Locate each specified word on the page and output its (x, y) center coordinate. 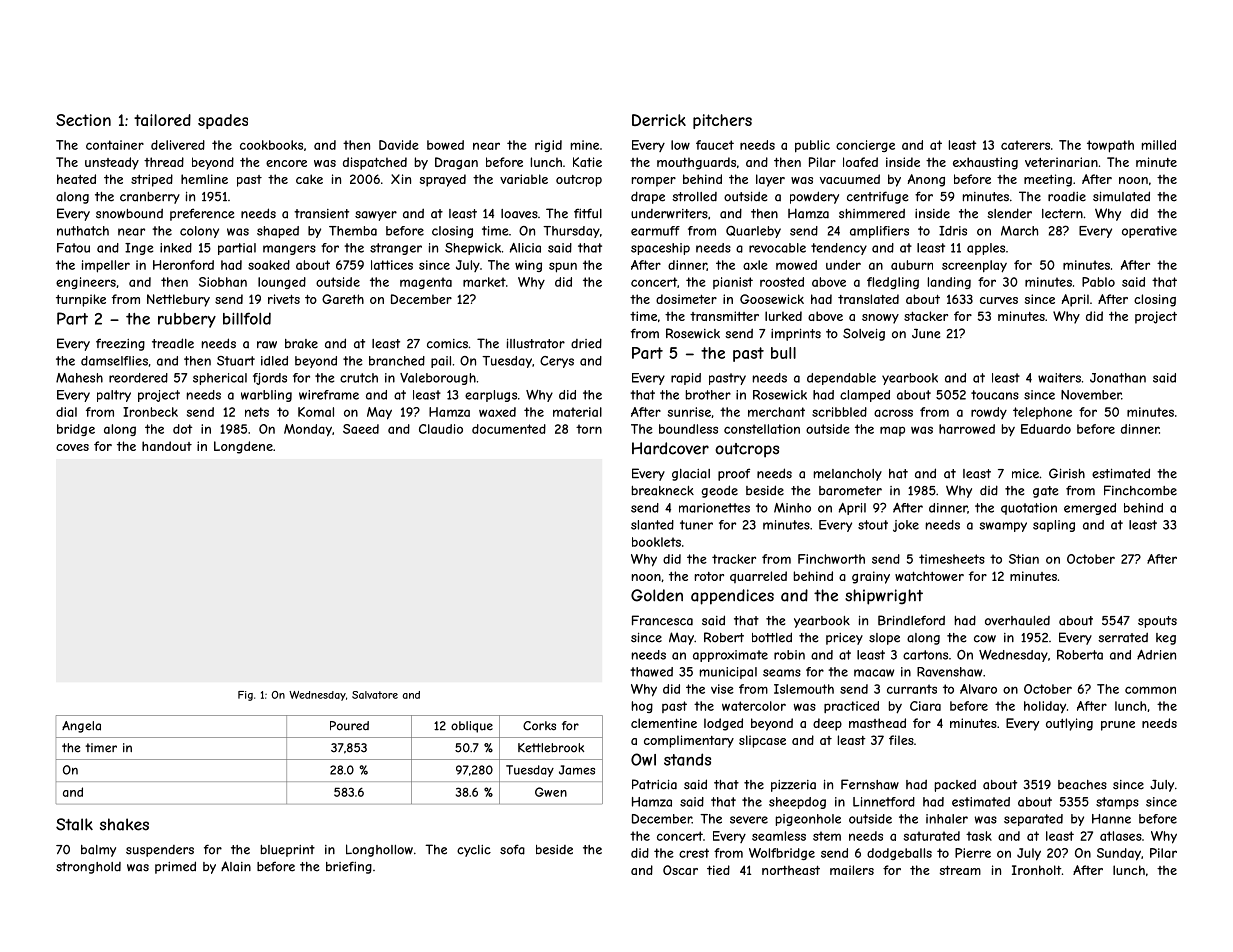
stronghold (88, 868)
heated (76, 179)
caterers (1025, 145)
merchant (776, 412)
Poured (349, 726)
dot (182, 429)
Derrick (659, 120)
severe (749, 820)
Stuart (236, 361)
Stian (1024, 559)
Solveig (864, 334)
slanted (652, 525)
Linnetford (884, 802)
